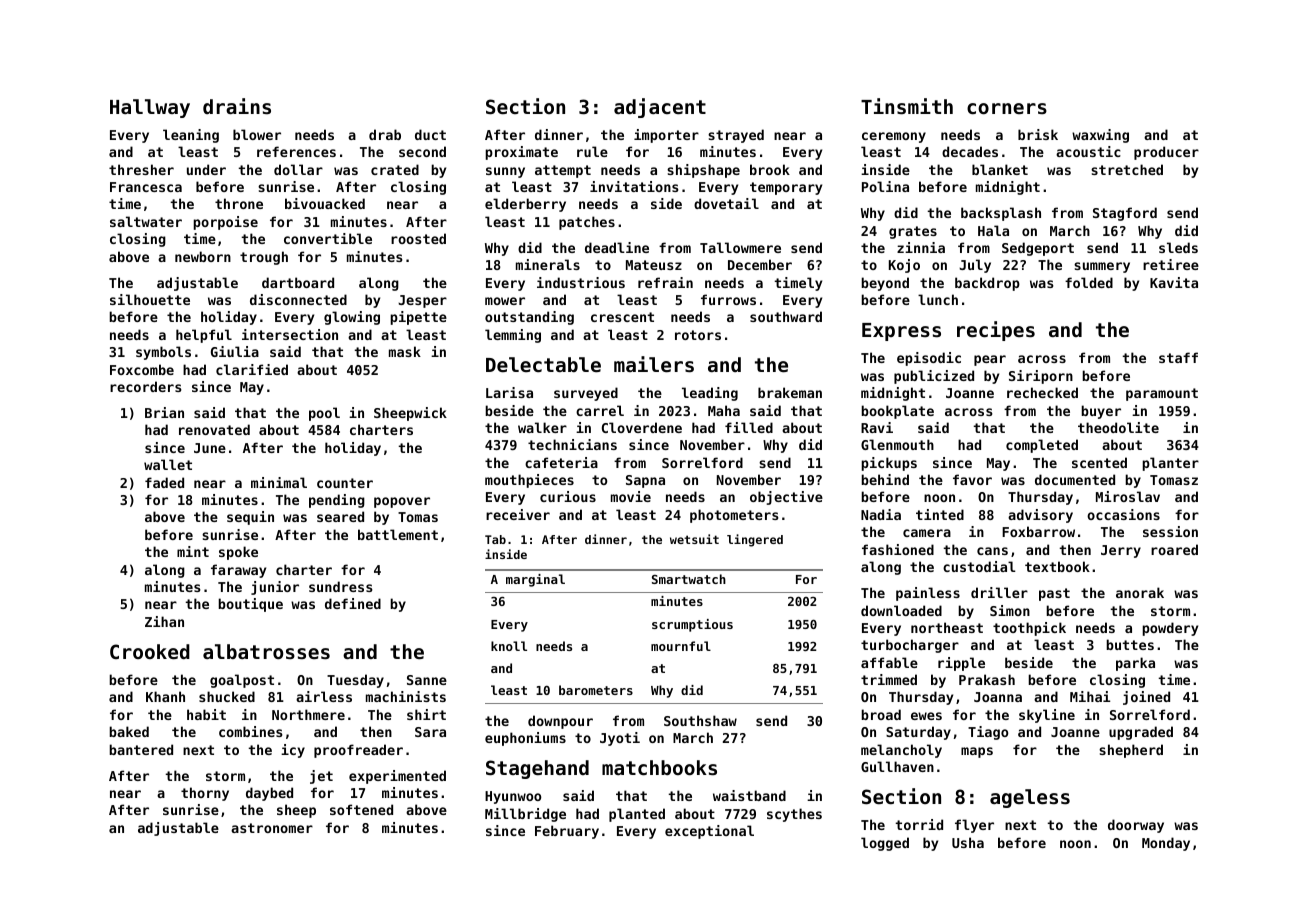 This screenshot has height=924, width=1308. I want to click on albatrosses, so click(266, 652).
